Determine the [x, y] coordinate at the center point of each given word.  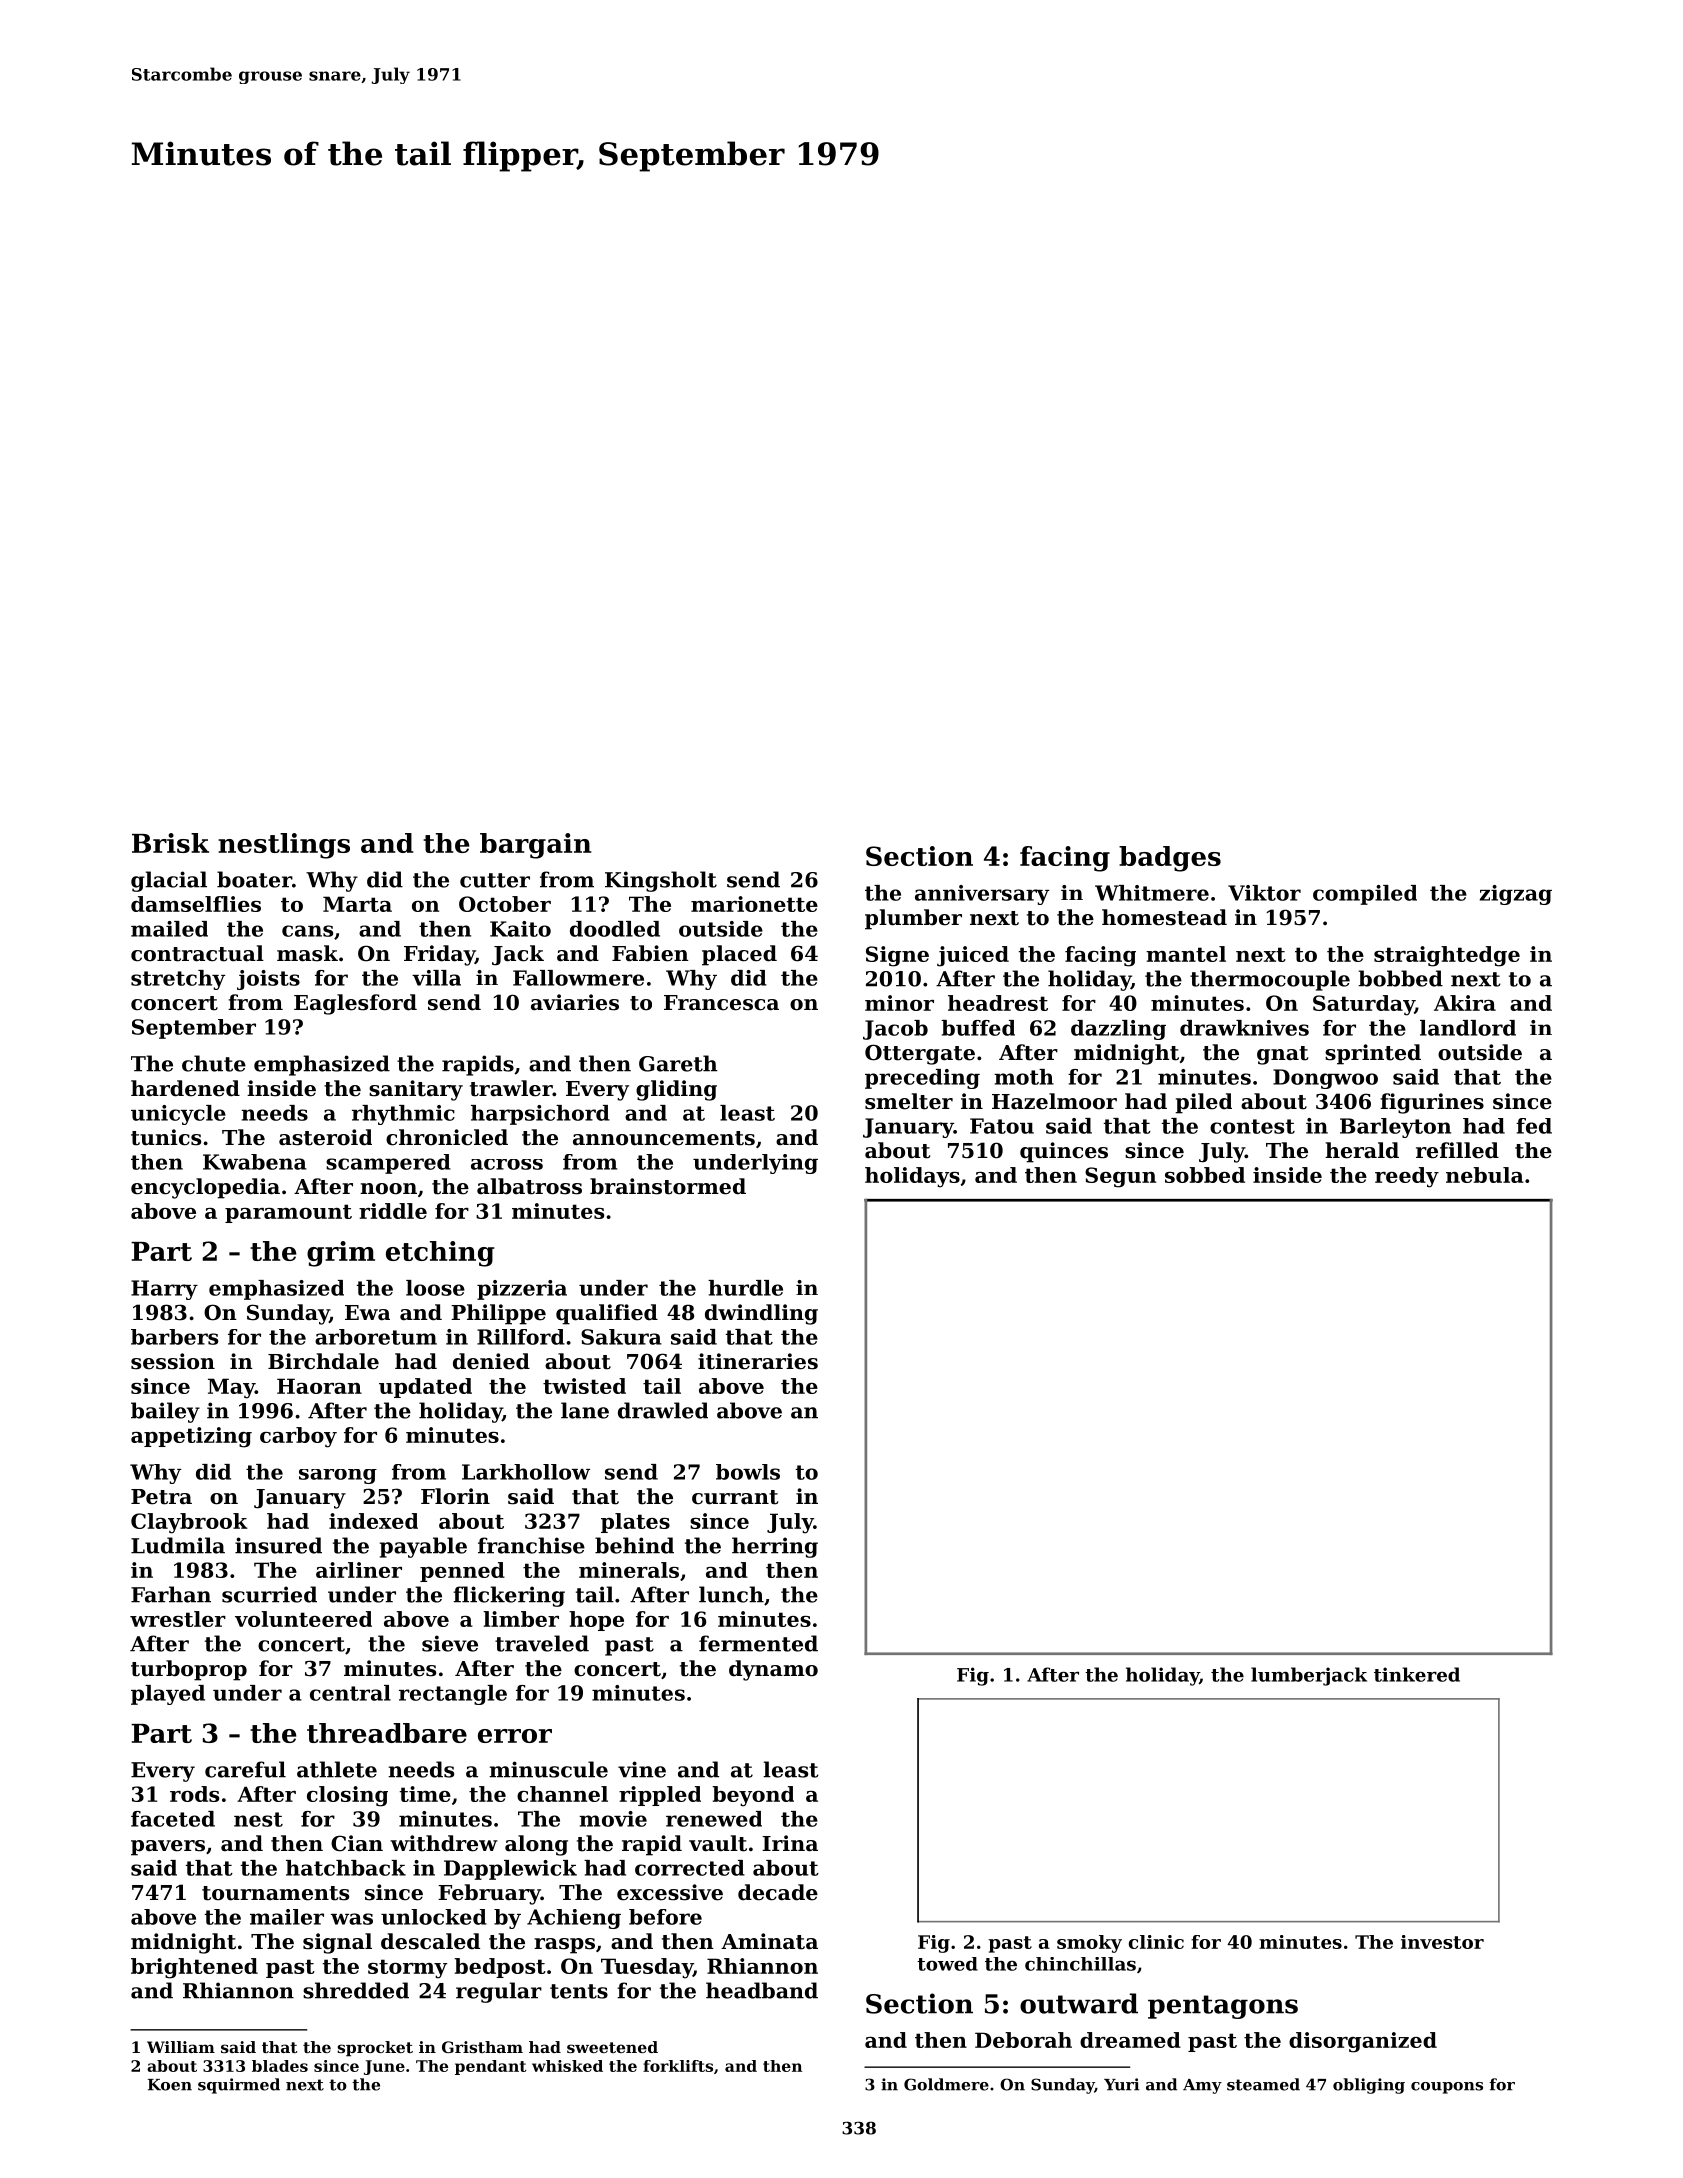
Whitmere [1152, 893]
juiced [973, 956]
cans [307, 931]
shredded [356, 1990]
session [173, 1361]
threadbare [387, 1733]
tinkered [1417, 1674]
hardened [185, 1088]
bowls [748, 1472]
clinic [1156, 1942]
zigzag [1515, 895]
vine [642, 1769]
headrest [998, 1003]
